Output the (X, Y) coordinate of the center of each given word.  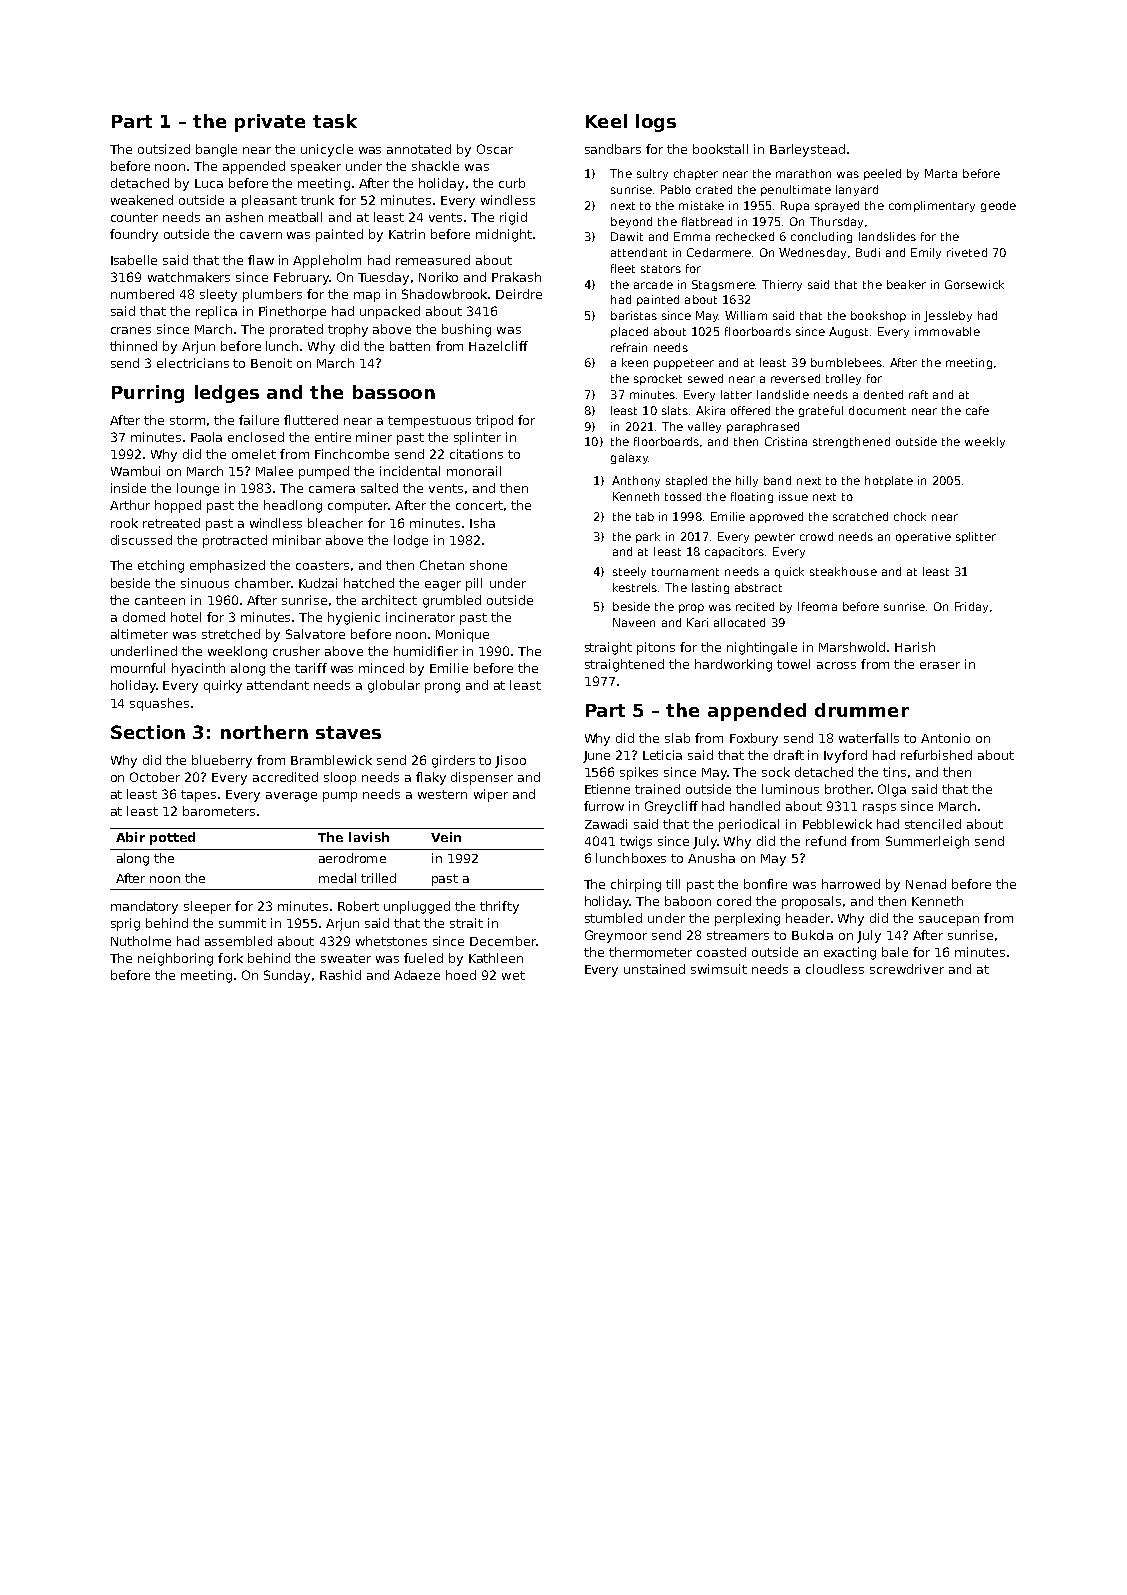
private (270, 123)
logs (656, 123)
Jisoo (510, 761)
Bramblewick (331, 760)
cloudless (835, 969)
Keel (606, 121)
